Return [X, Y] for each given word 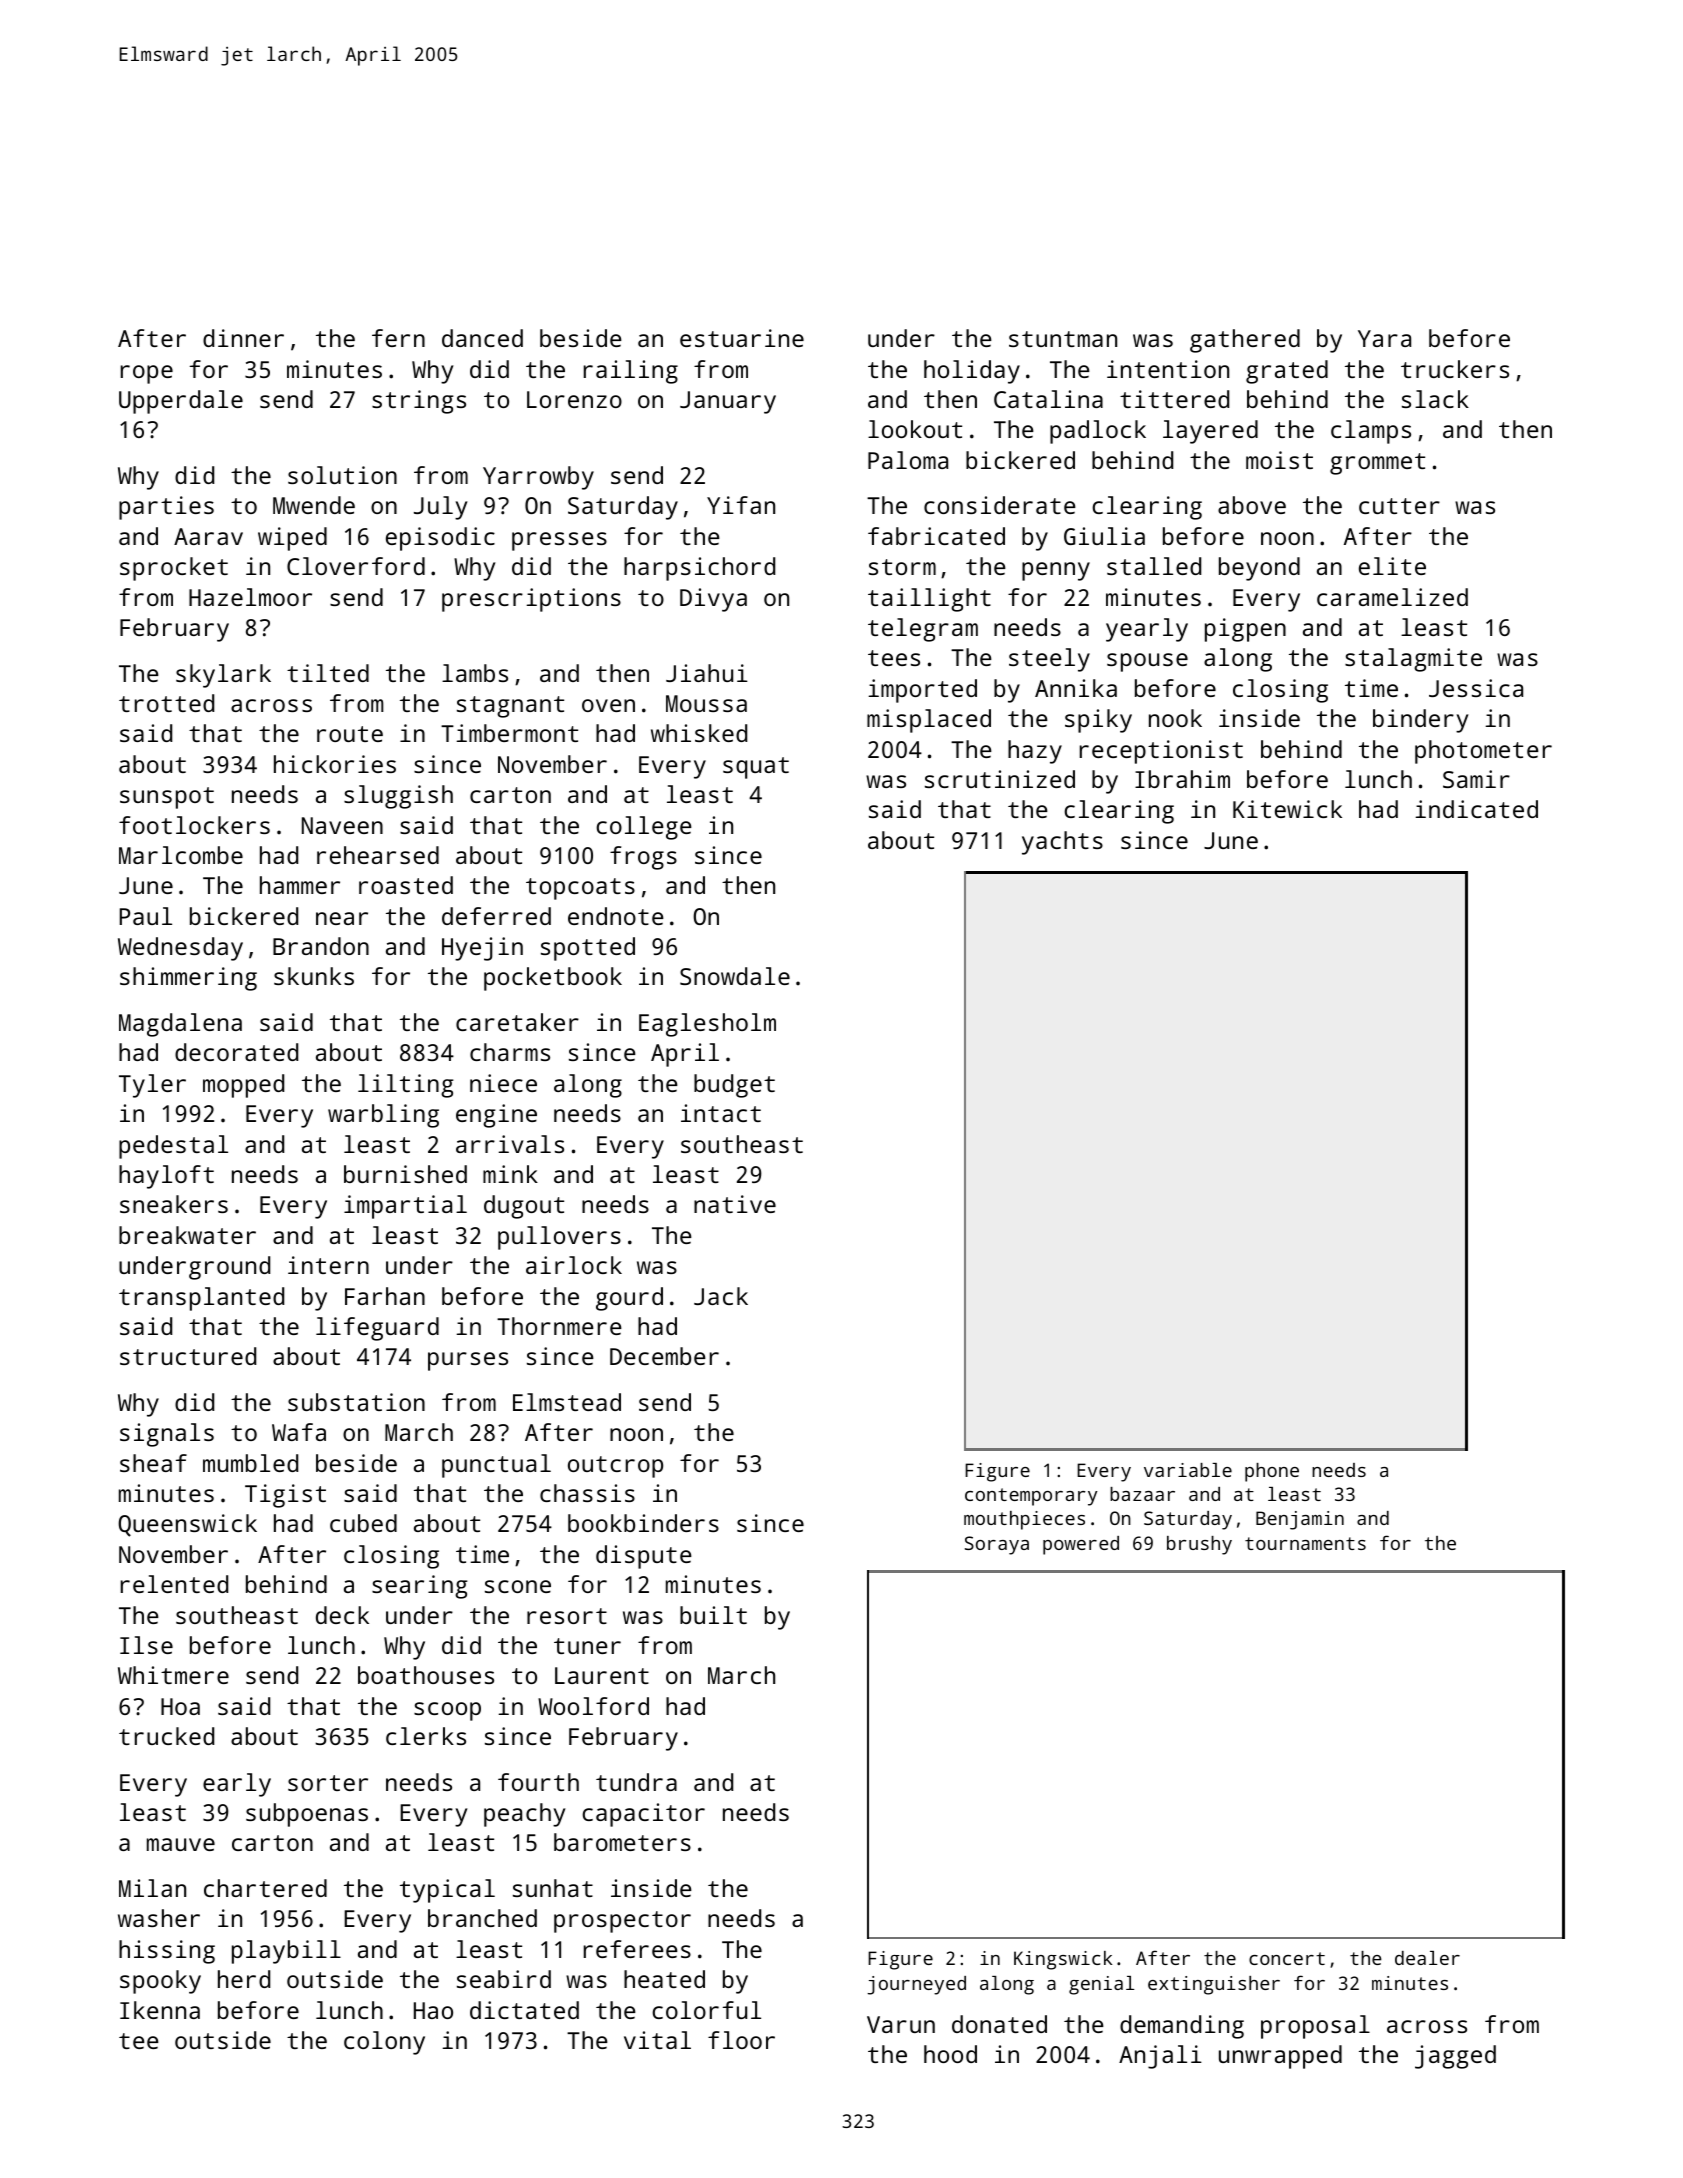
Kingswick [1063, 1960]
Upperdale [181, 402]
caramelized [1392, 597]
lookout [915, 429]
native [735, 1204]
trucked [166, 1736]
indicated [1476, 809]
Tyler [152, 1086]
